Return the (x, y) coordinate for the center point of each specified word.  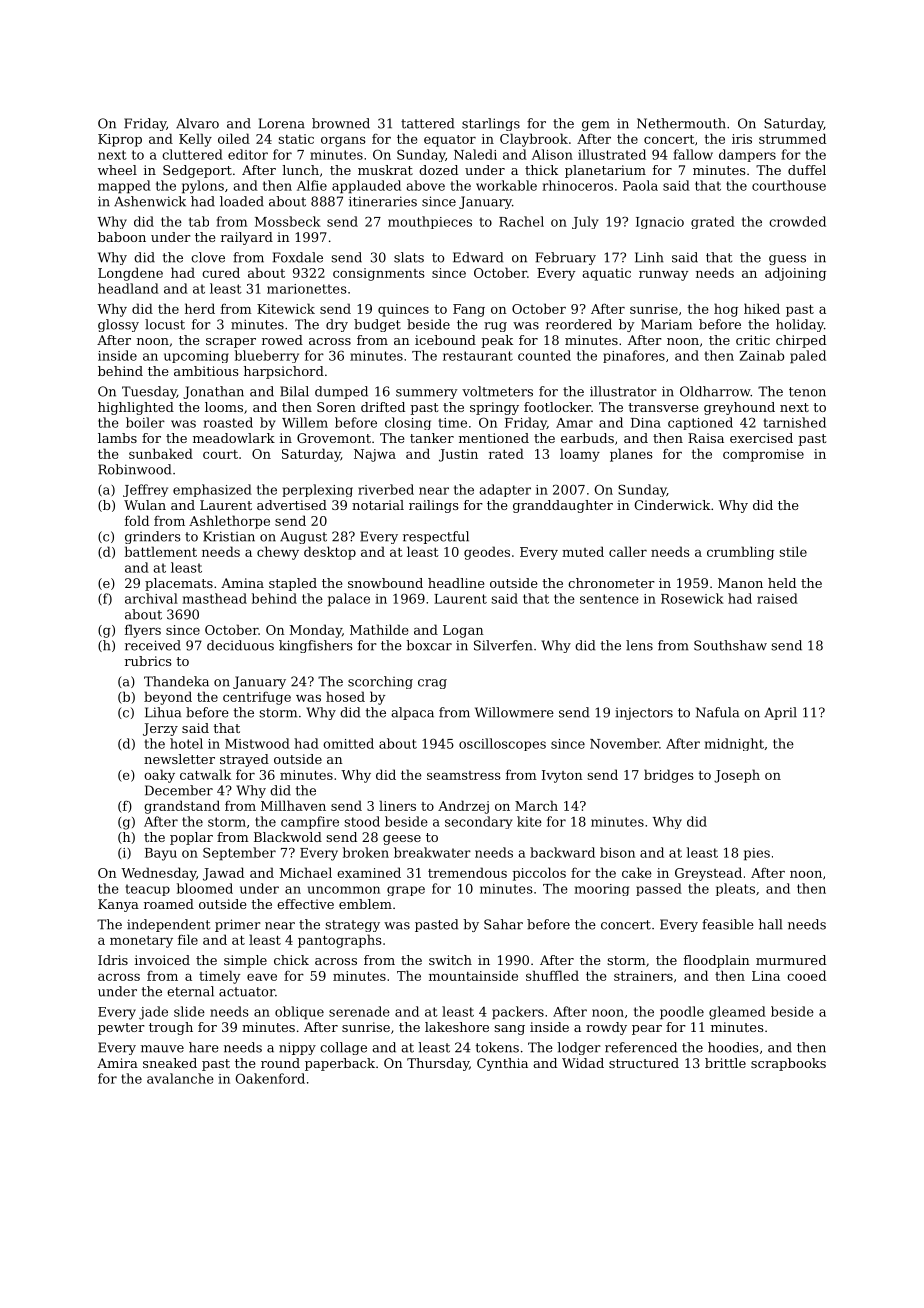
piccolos (539, 874)
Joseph (737, 776)
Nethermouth (681, 123)
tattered (427, 123)
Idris (113, 960)
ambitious (206, 371)
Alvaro (197, 123)
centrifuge (257, 698)
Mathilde (379, 629)
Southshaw (730, 645)
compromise (763, 455)
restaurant (478, 356)
